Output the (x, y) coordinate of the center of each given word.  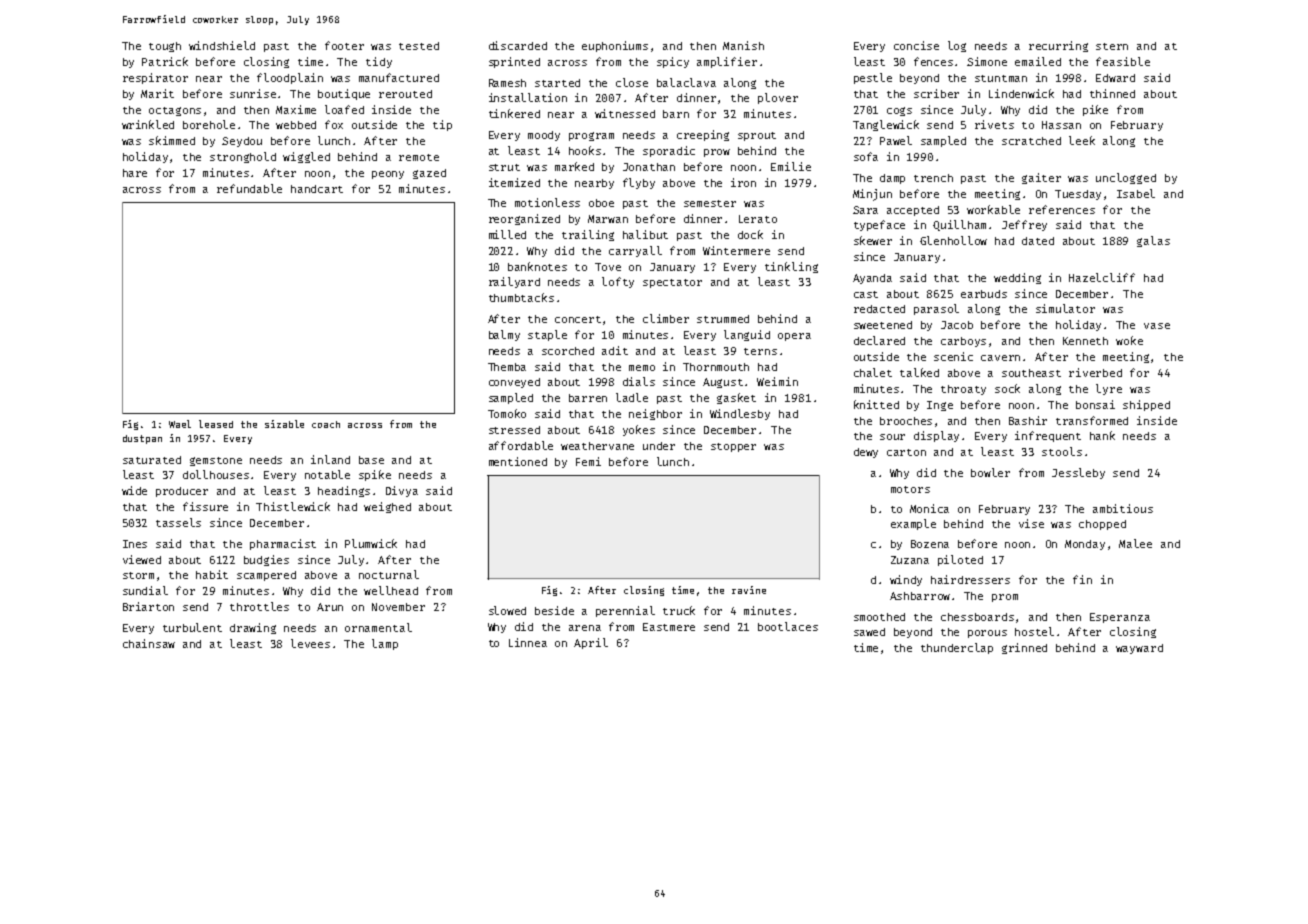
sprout (757, 136)
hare (135, 173)
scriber (936, 93)
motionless (547, 202)
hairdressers (970, 579)
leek (1082, 140)
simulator (1065, 308)
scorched (568, 351)
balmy (504, 335)
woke (1129, 340)
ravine (749, 590)
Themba (507, 367)
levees (310, 643)
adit (615, 350)
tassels (178, 522)
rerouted (405, 94)
